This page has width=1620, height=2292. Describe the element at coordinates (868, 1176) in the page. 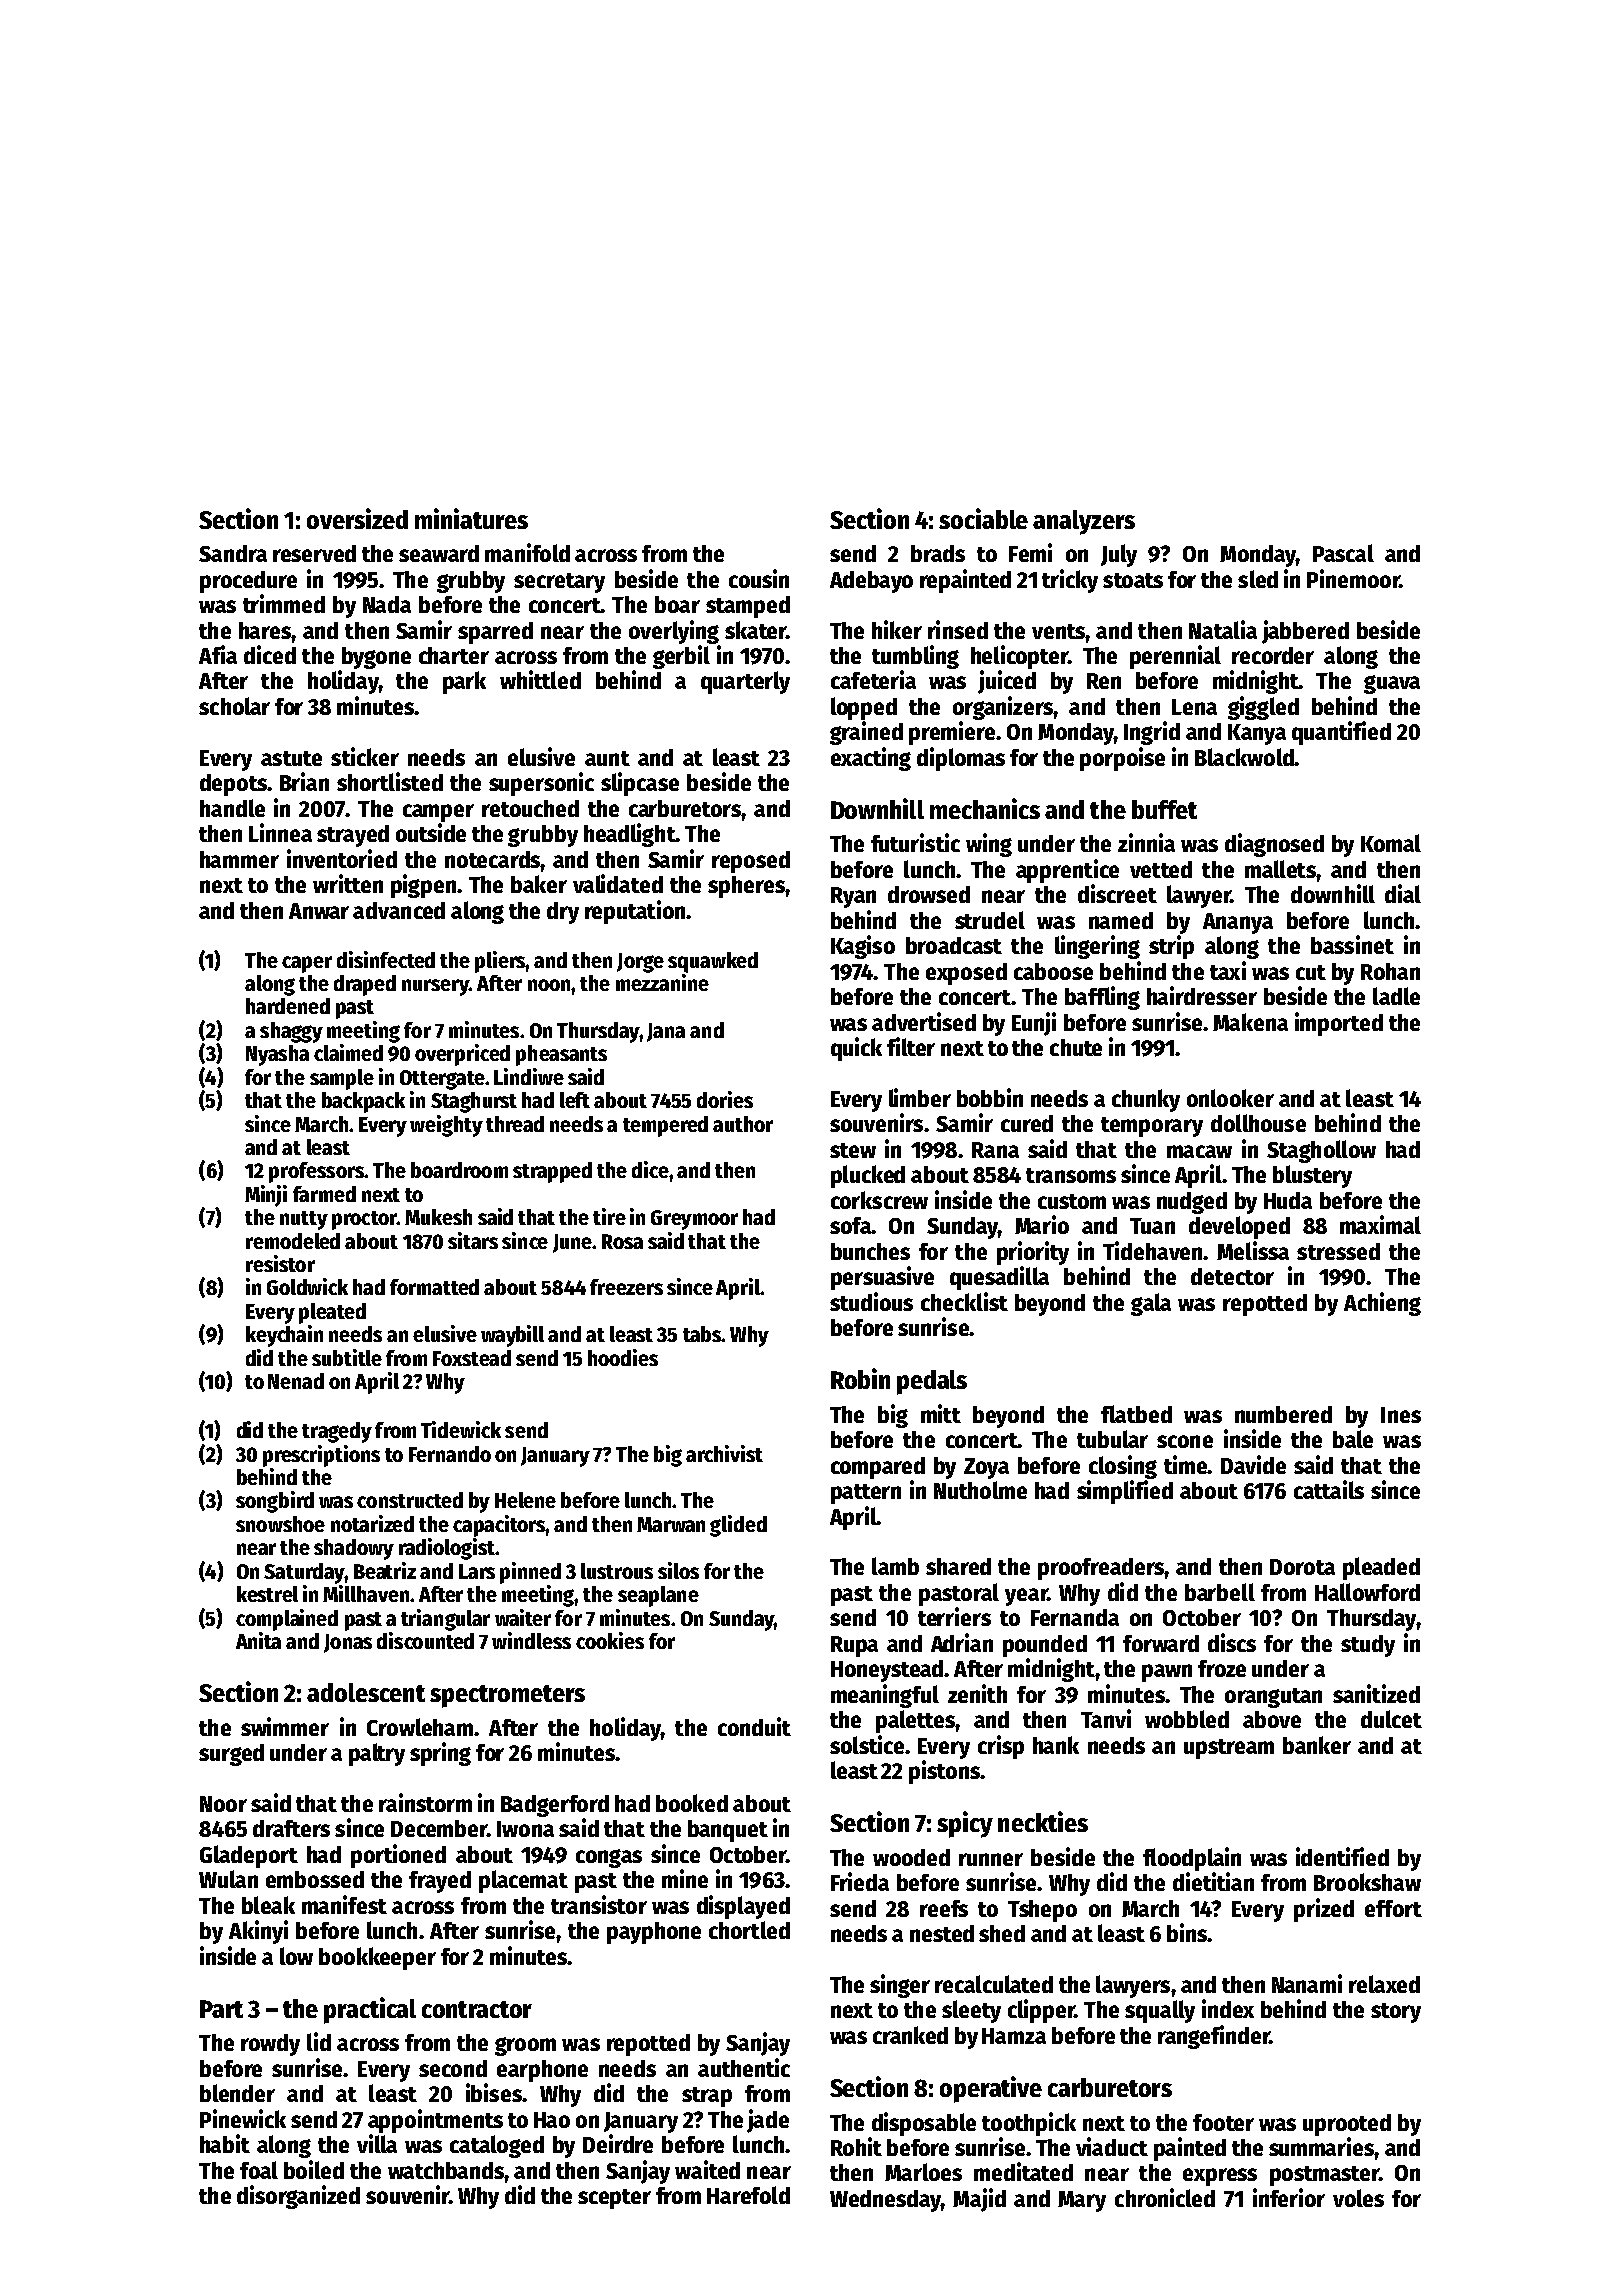

I see `plucked` at that location.
